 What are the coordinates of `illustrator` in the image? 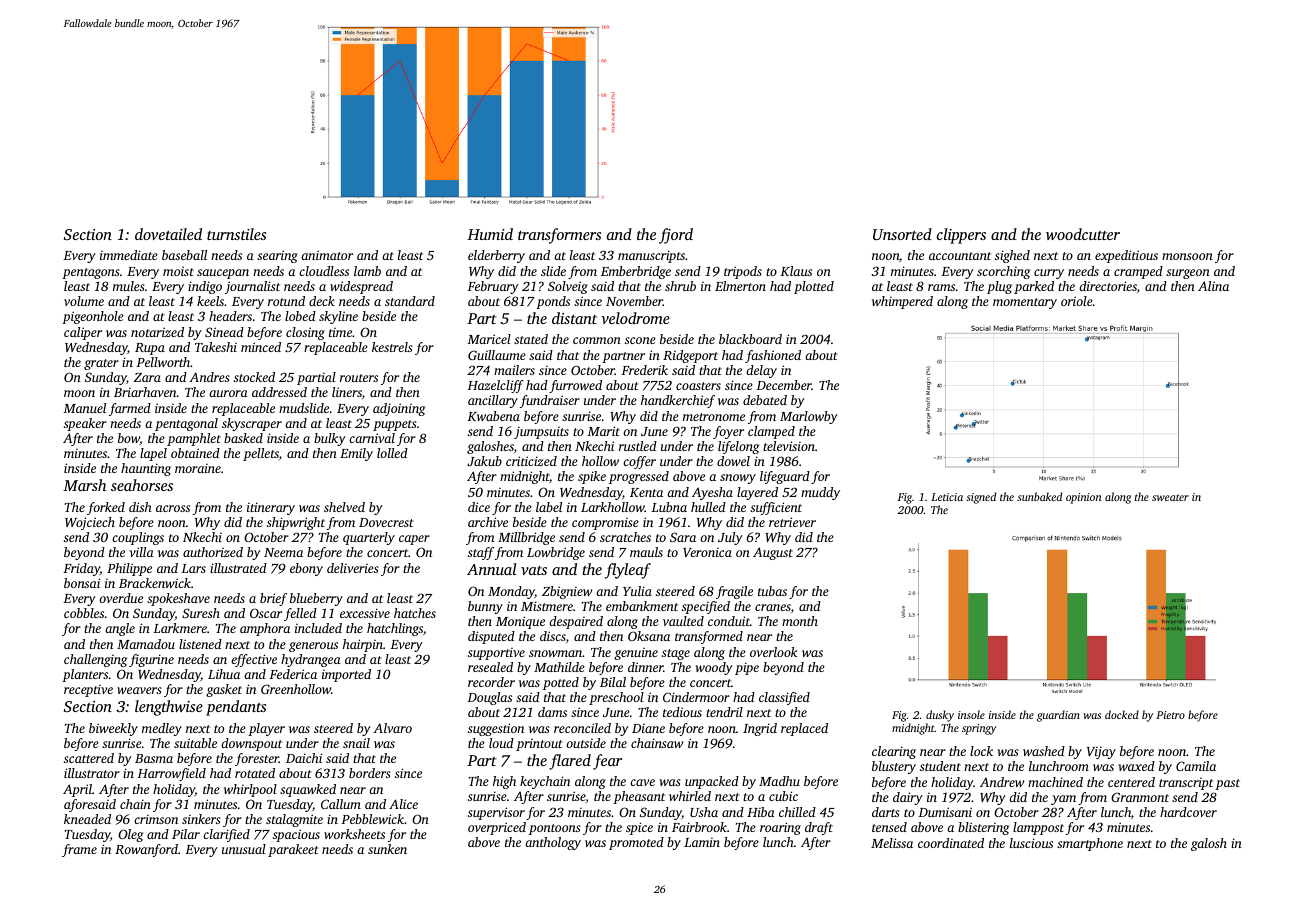 It's located at (92, 773).
